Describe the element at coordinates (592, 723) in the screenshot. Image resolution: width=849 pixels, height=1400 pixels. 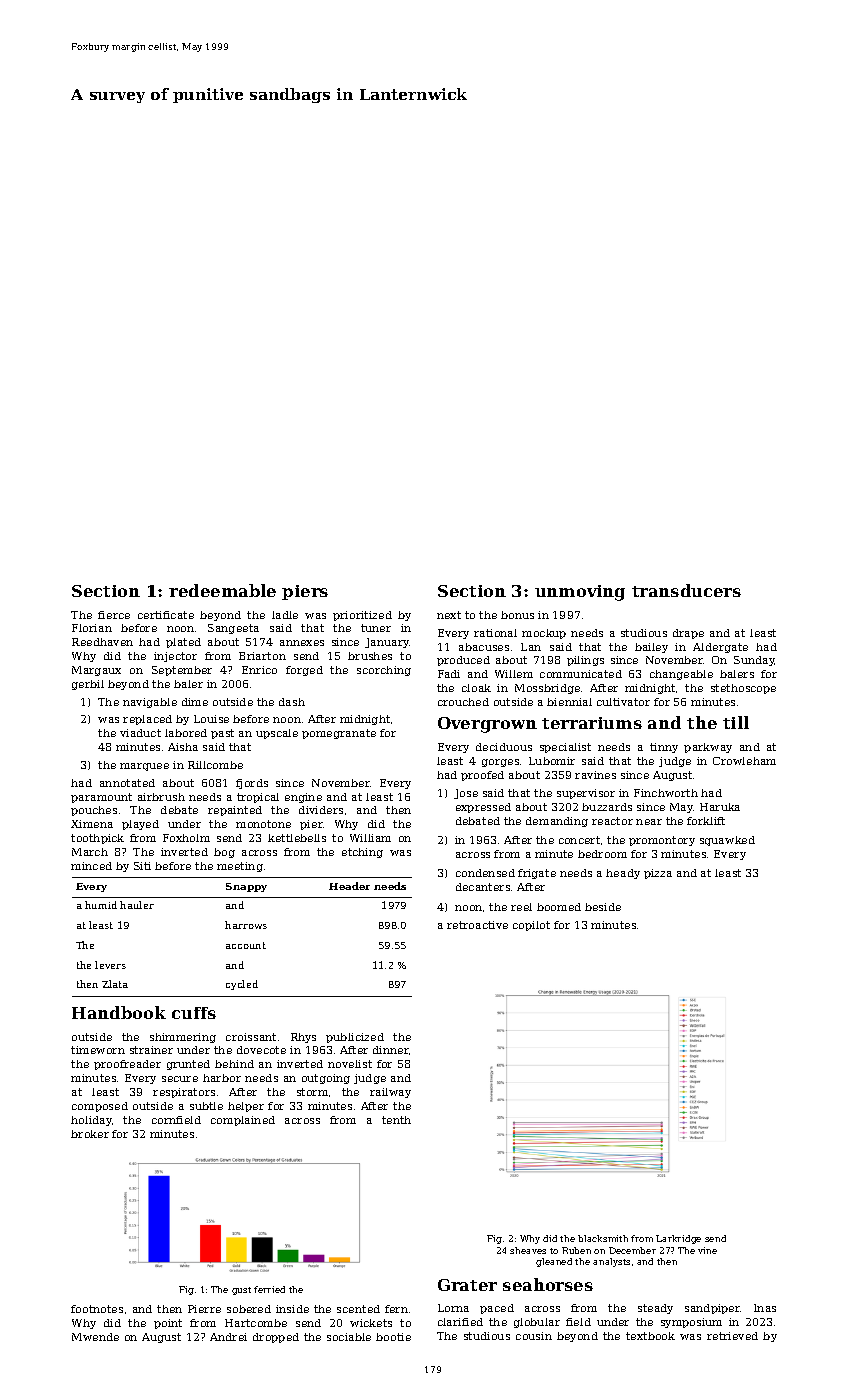
I see `terrariums` at that location.
